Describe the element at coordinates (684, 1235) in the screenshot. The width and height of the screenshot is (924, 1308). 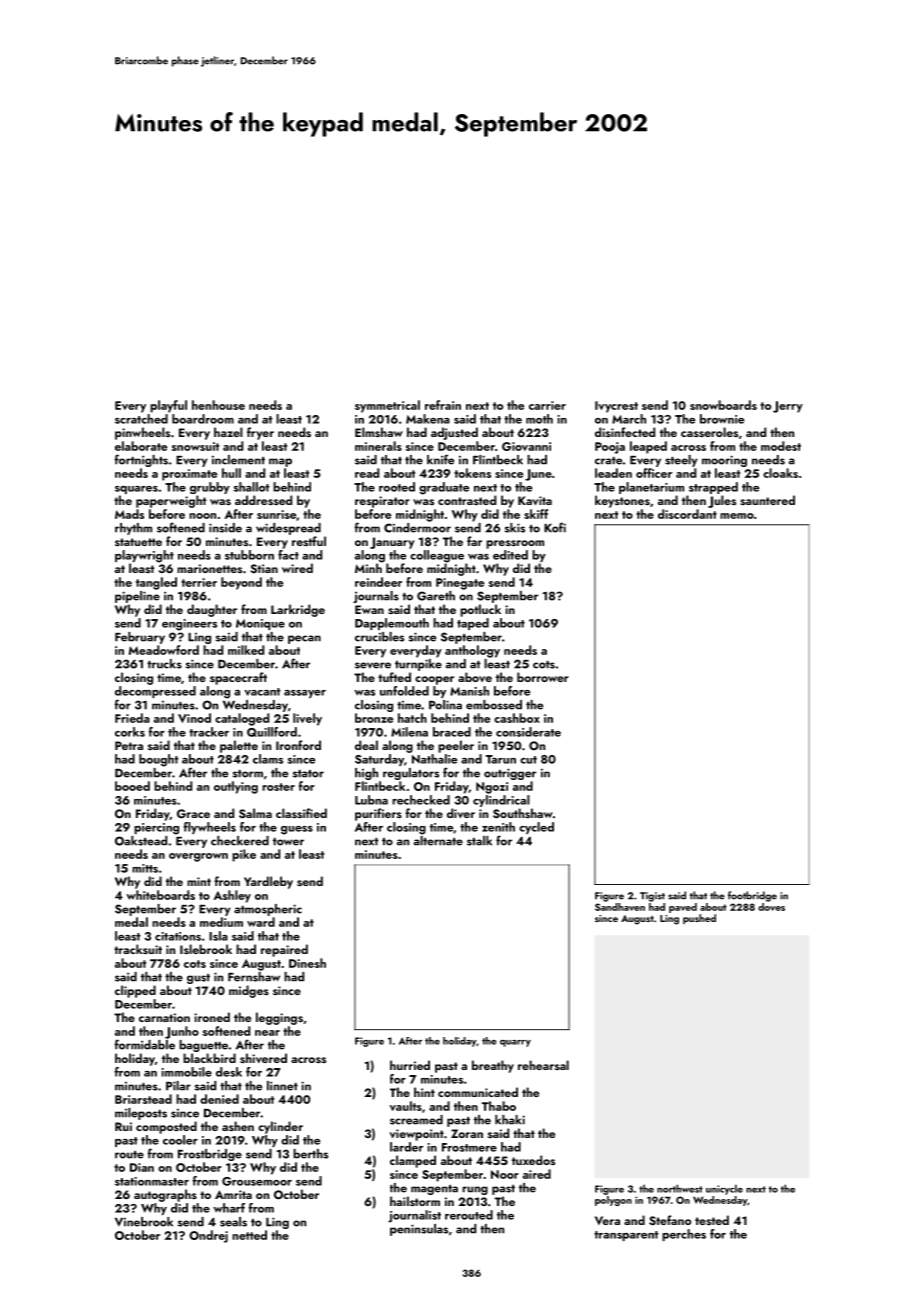
I see `perches` at that location.
